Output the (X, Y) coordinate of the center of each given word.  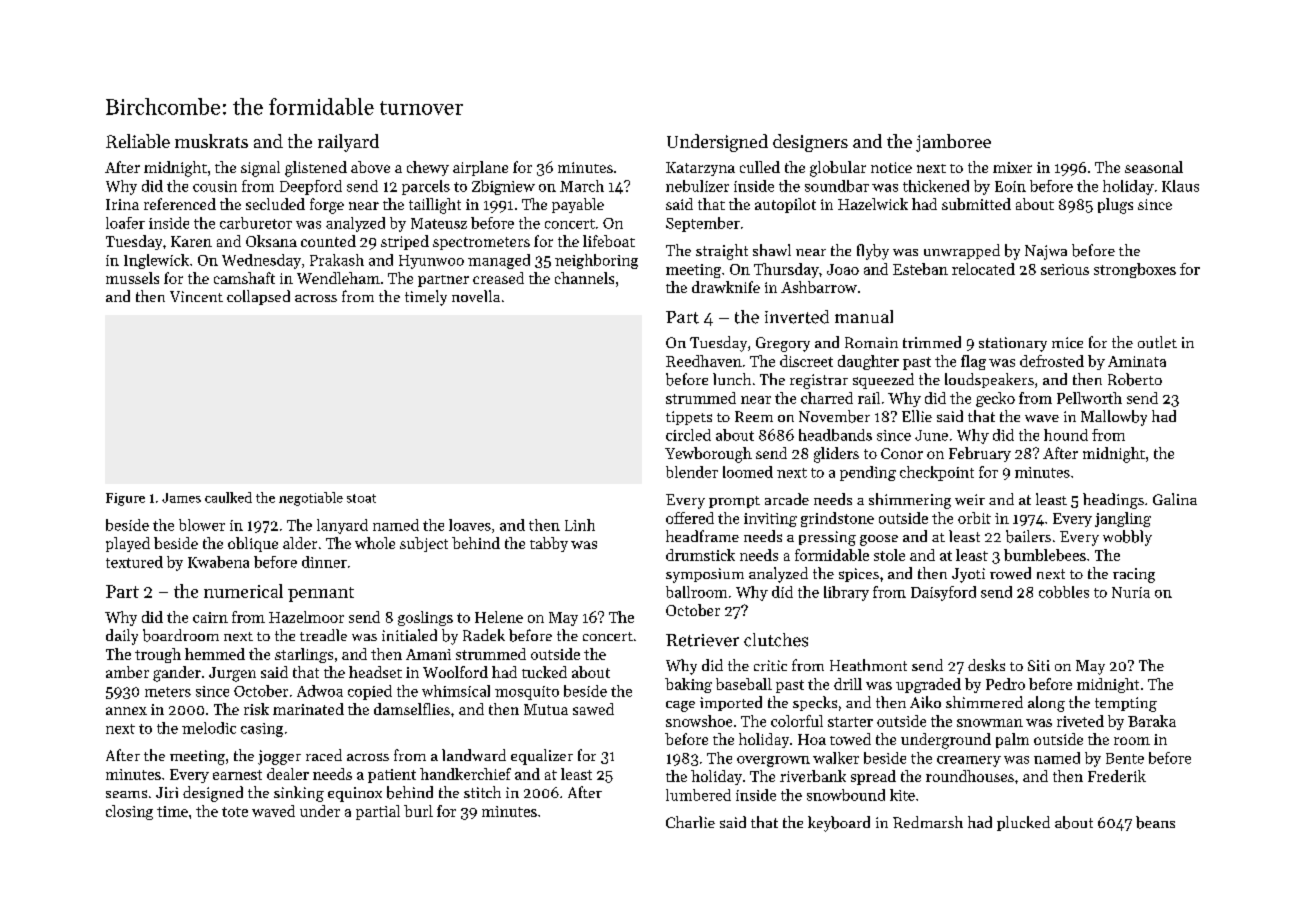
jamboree (953, 143)
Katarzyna (700, 169)
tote (235, 812)
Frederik (1117, 776)
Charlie (690, 822)
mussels (132, 278)
